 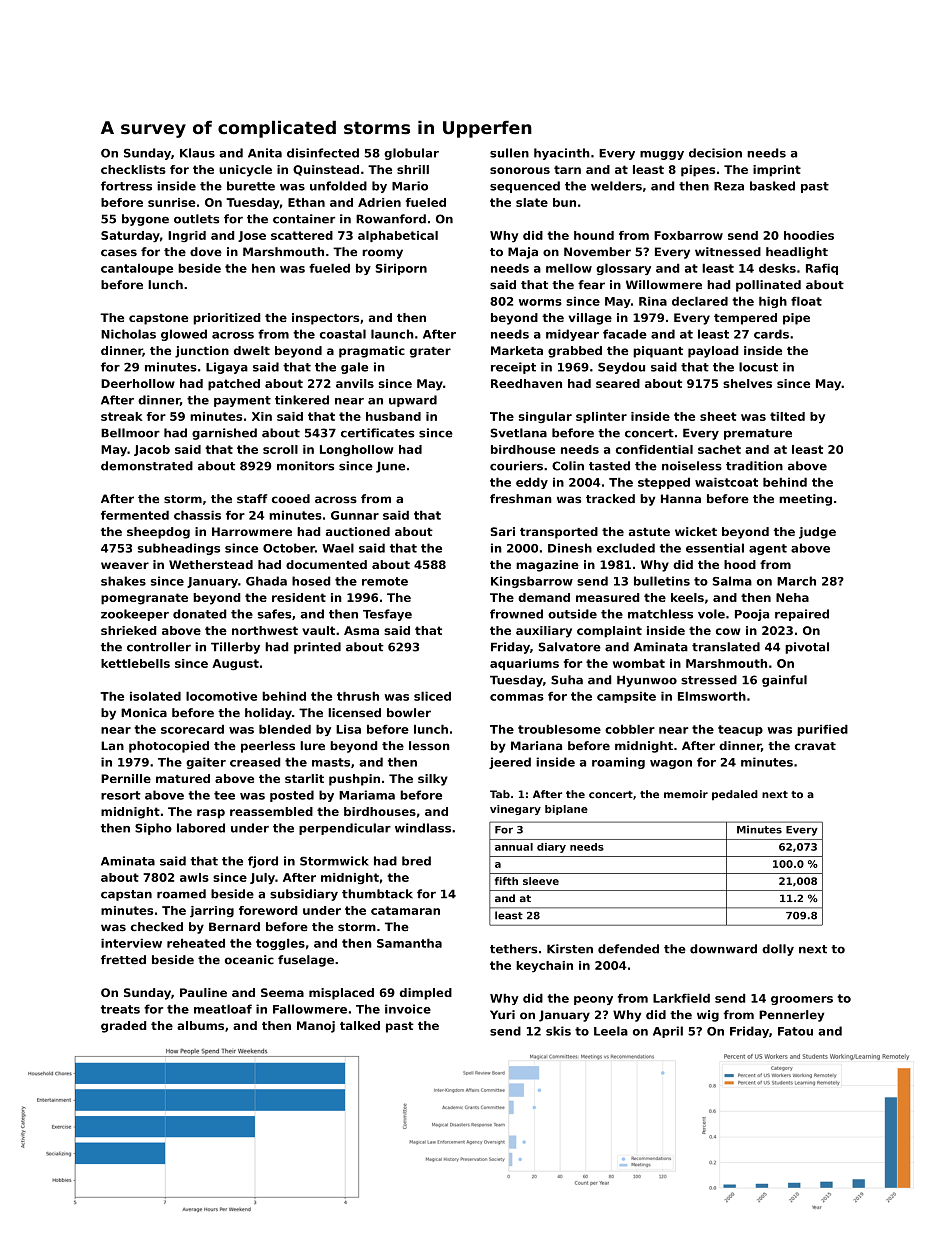 What do you see at coordinates (119, 253) in the screenshot?
I see `cases` at bounding box center [119, 253].
